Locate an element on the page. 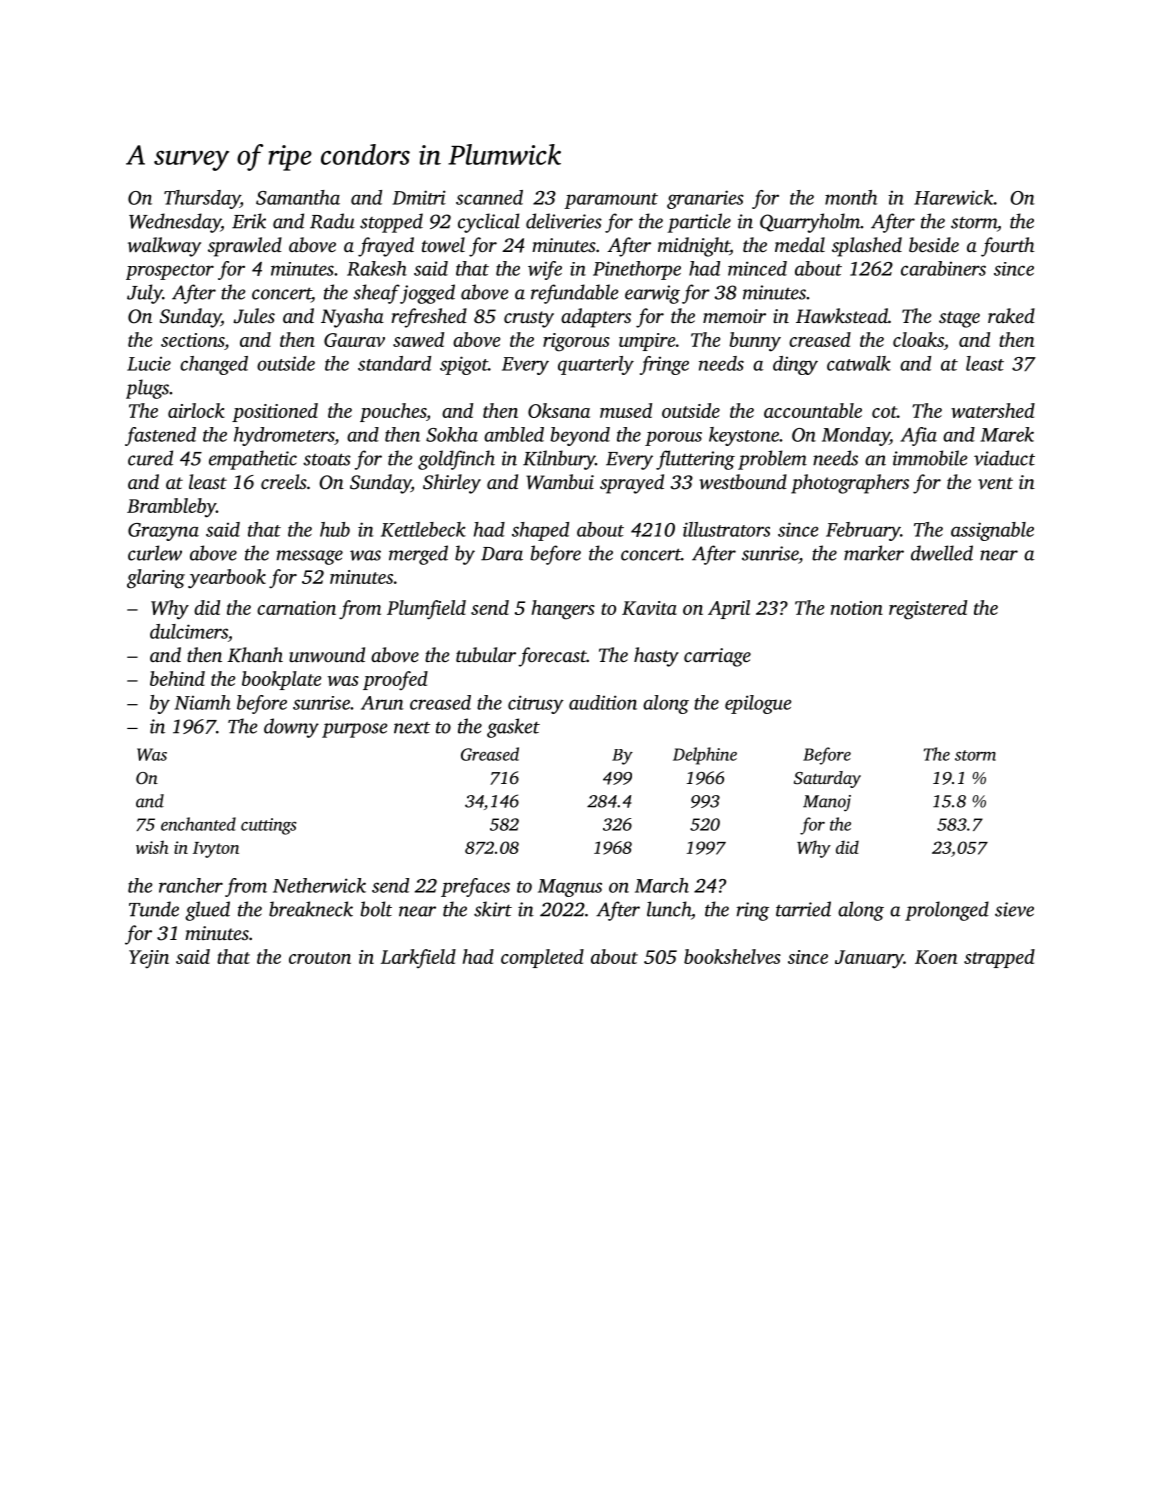 This image has width=1162, height=1503. purpose is located at coordinates (355, 730).
